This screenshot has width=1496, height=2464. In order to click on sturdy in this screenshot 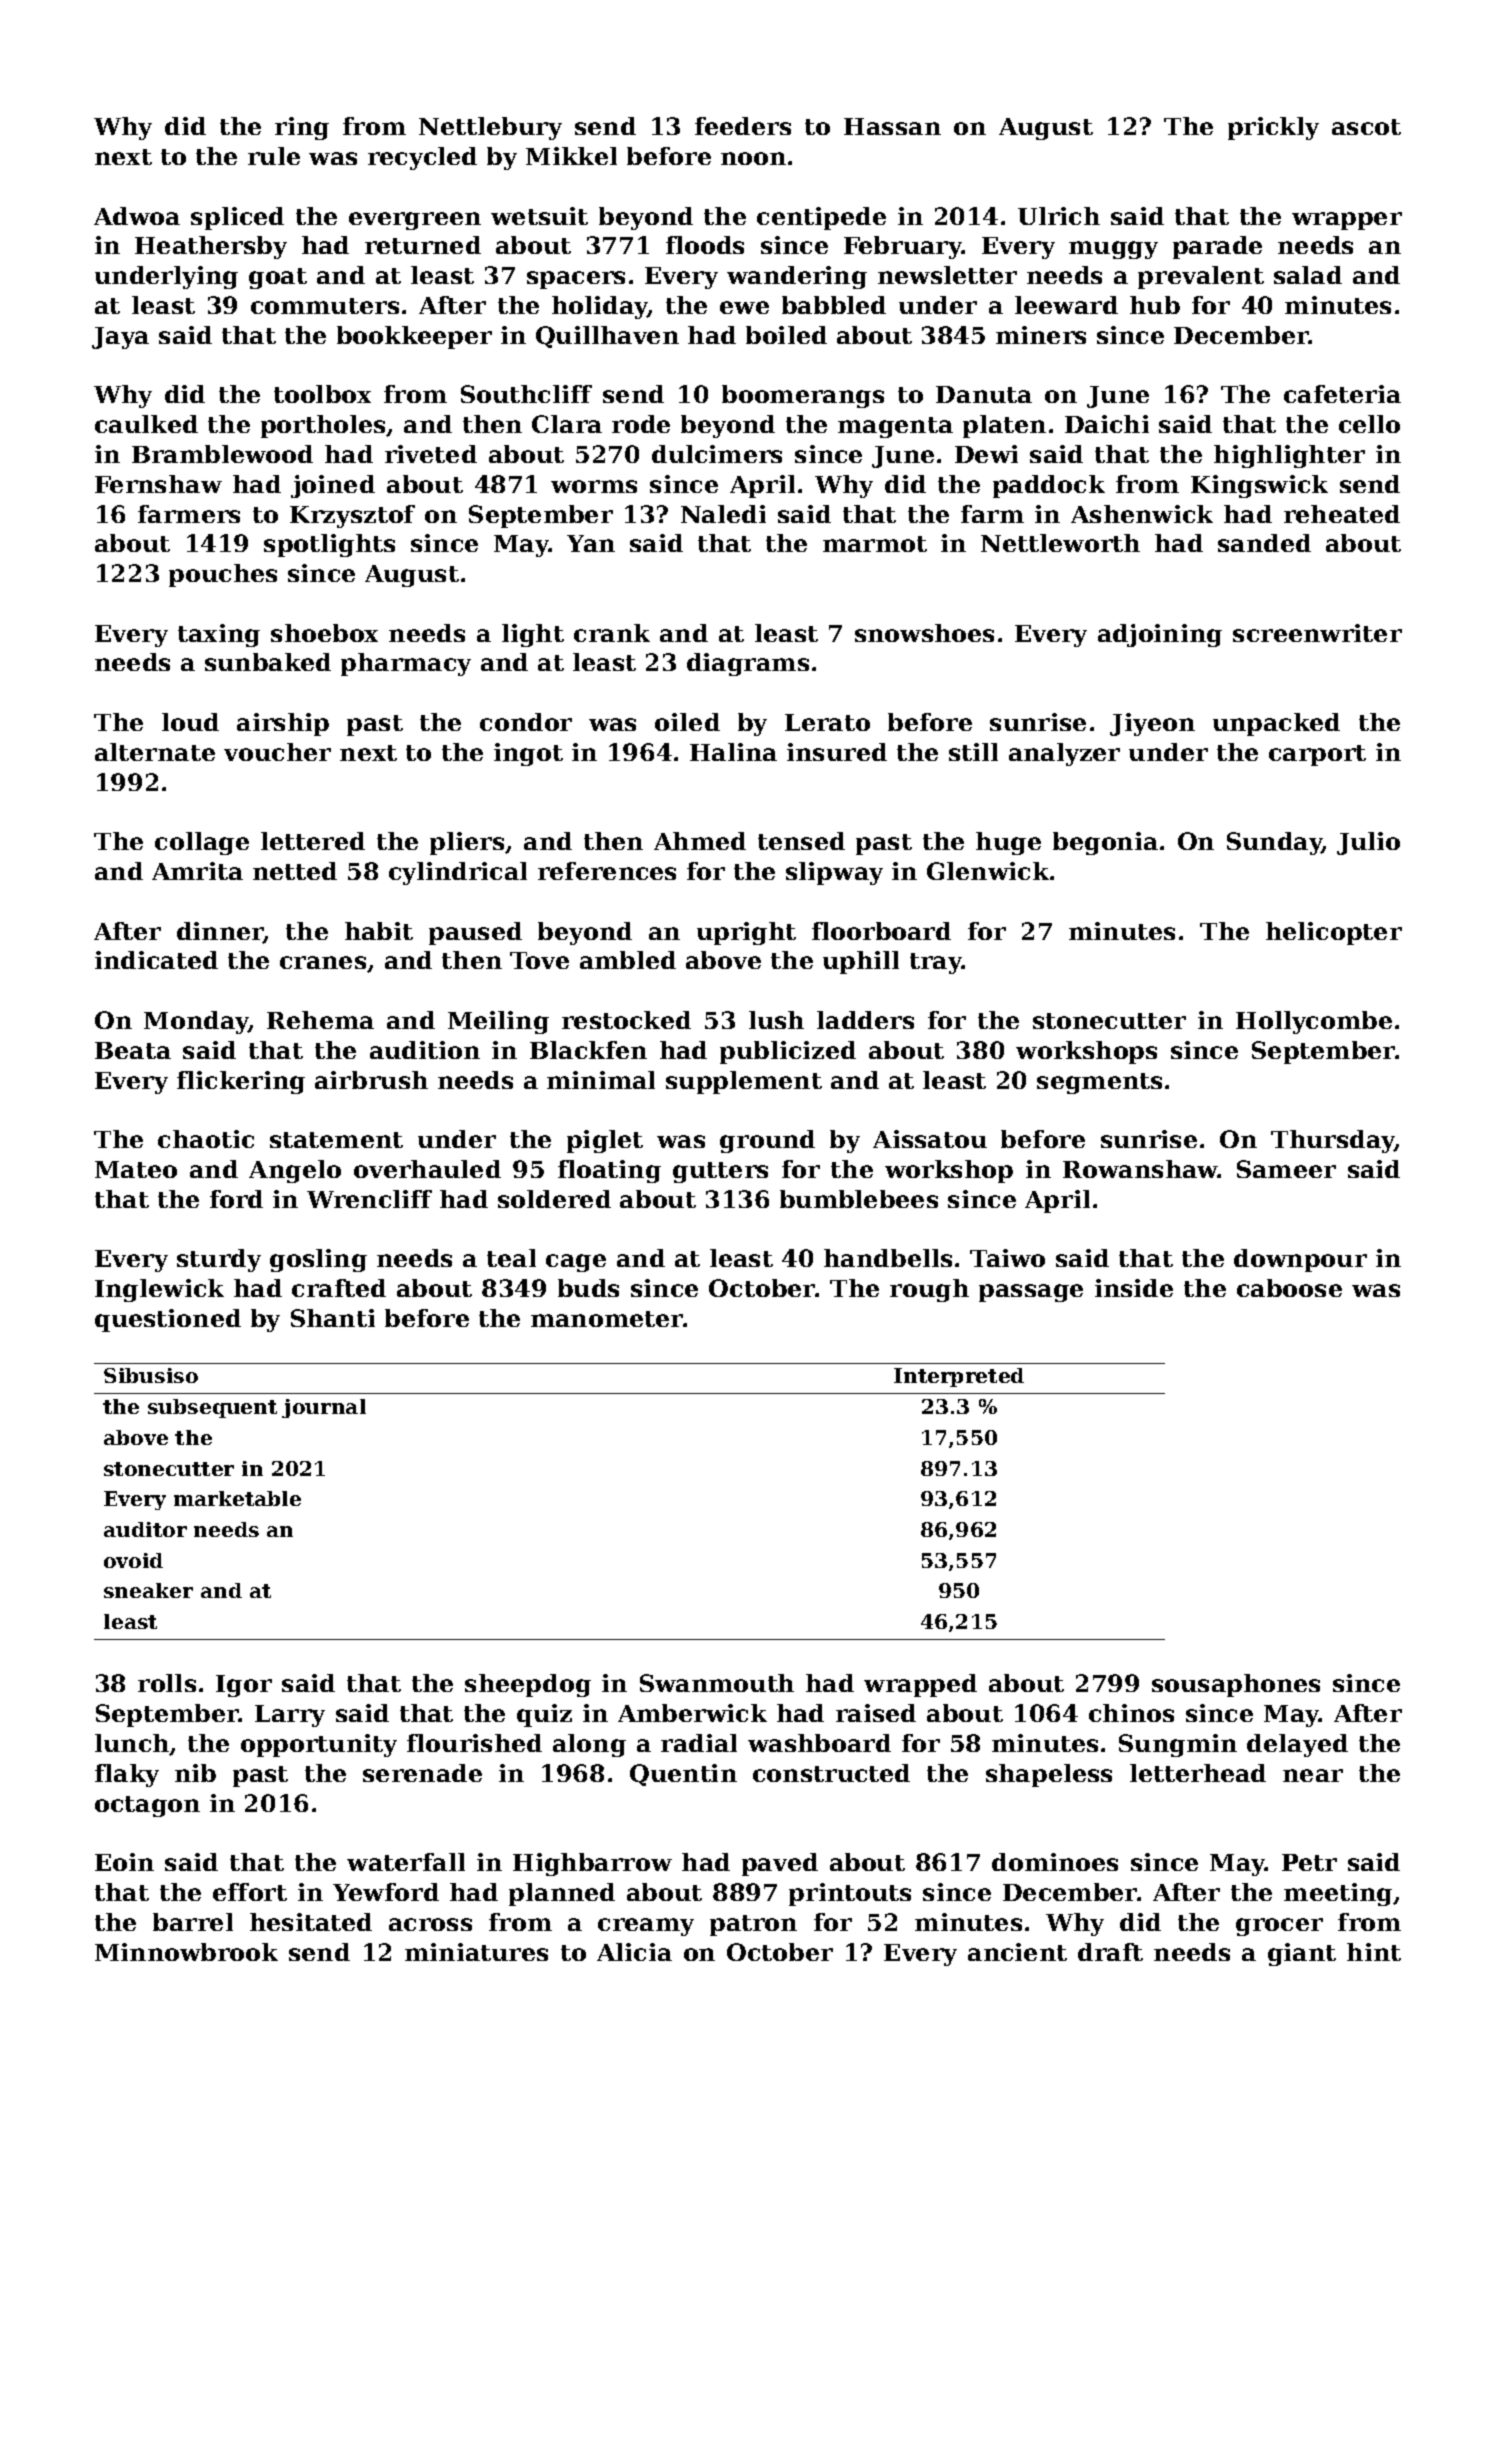, I will do `click(219, 1260)`.
